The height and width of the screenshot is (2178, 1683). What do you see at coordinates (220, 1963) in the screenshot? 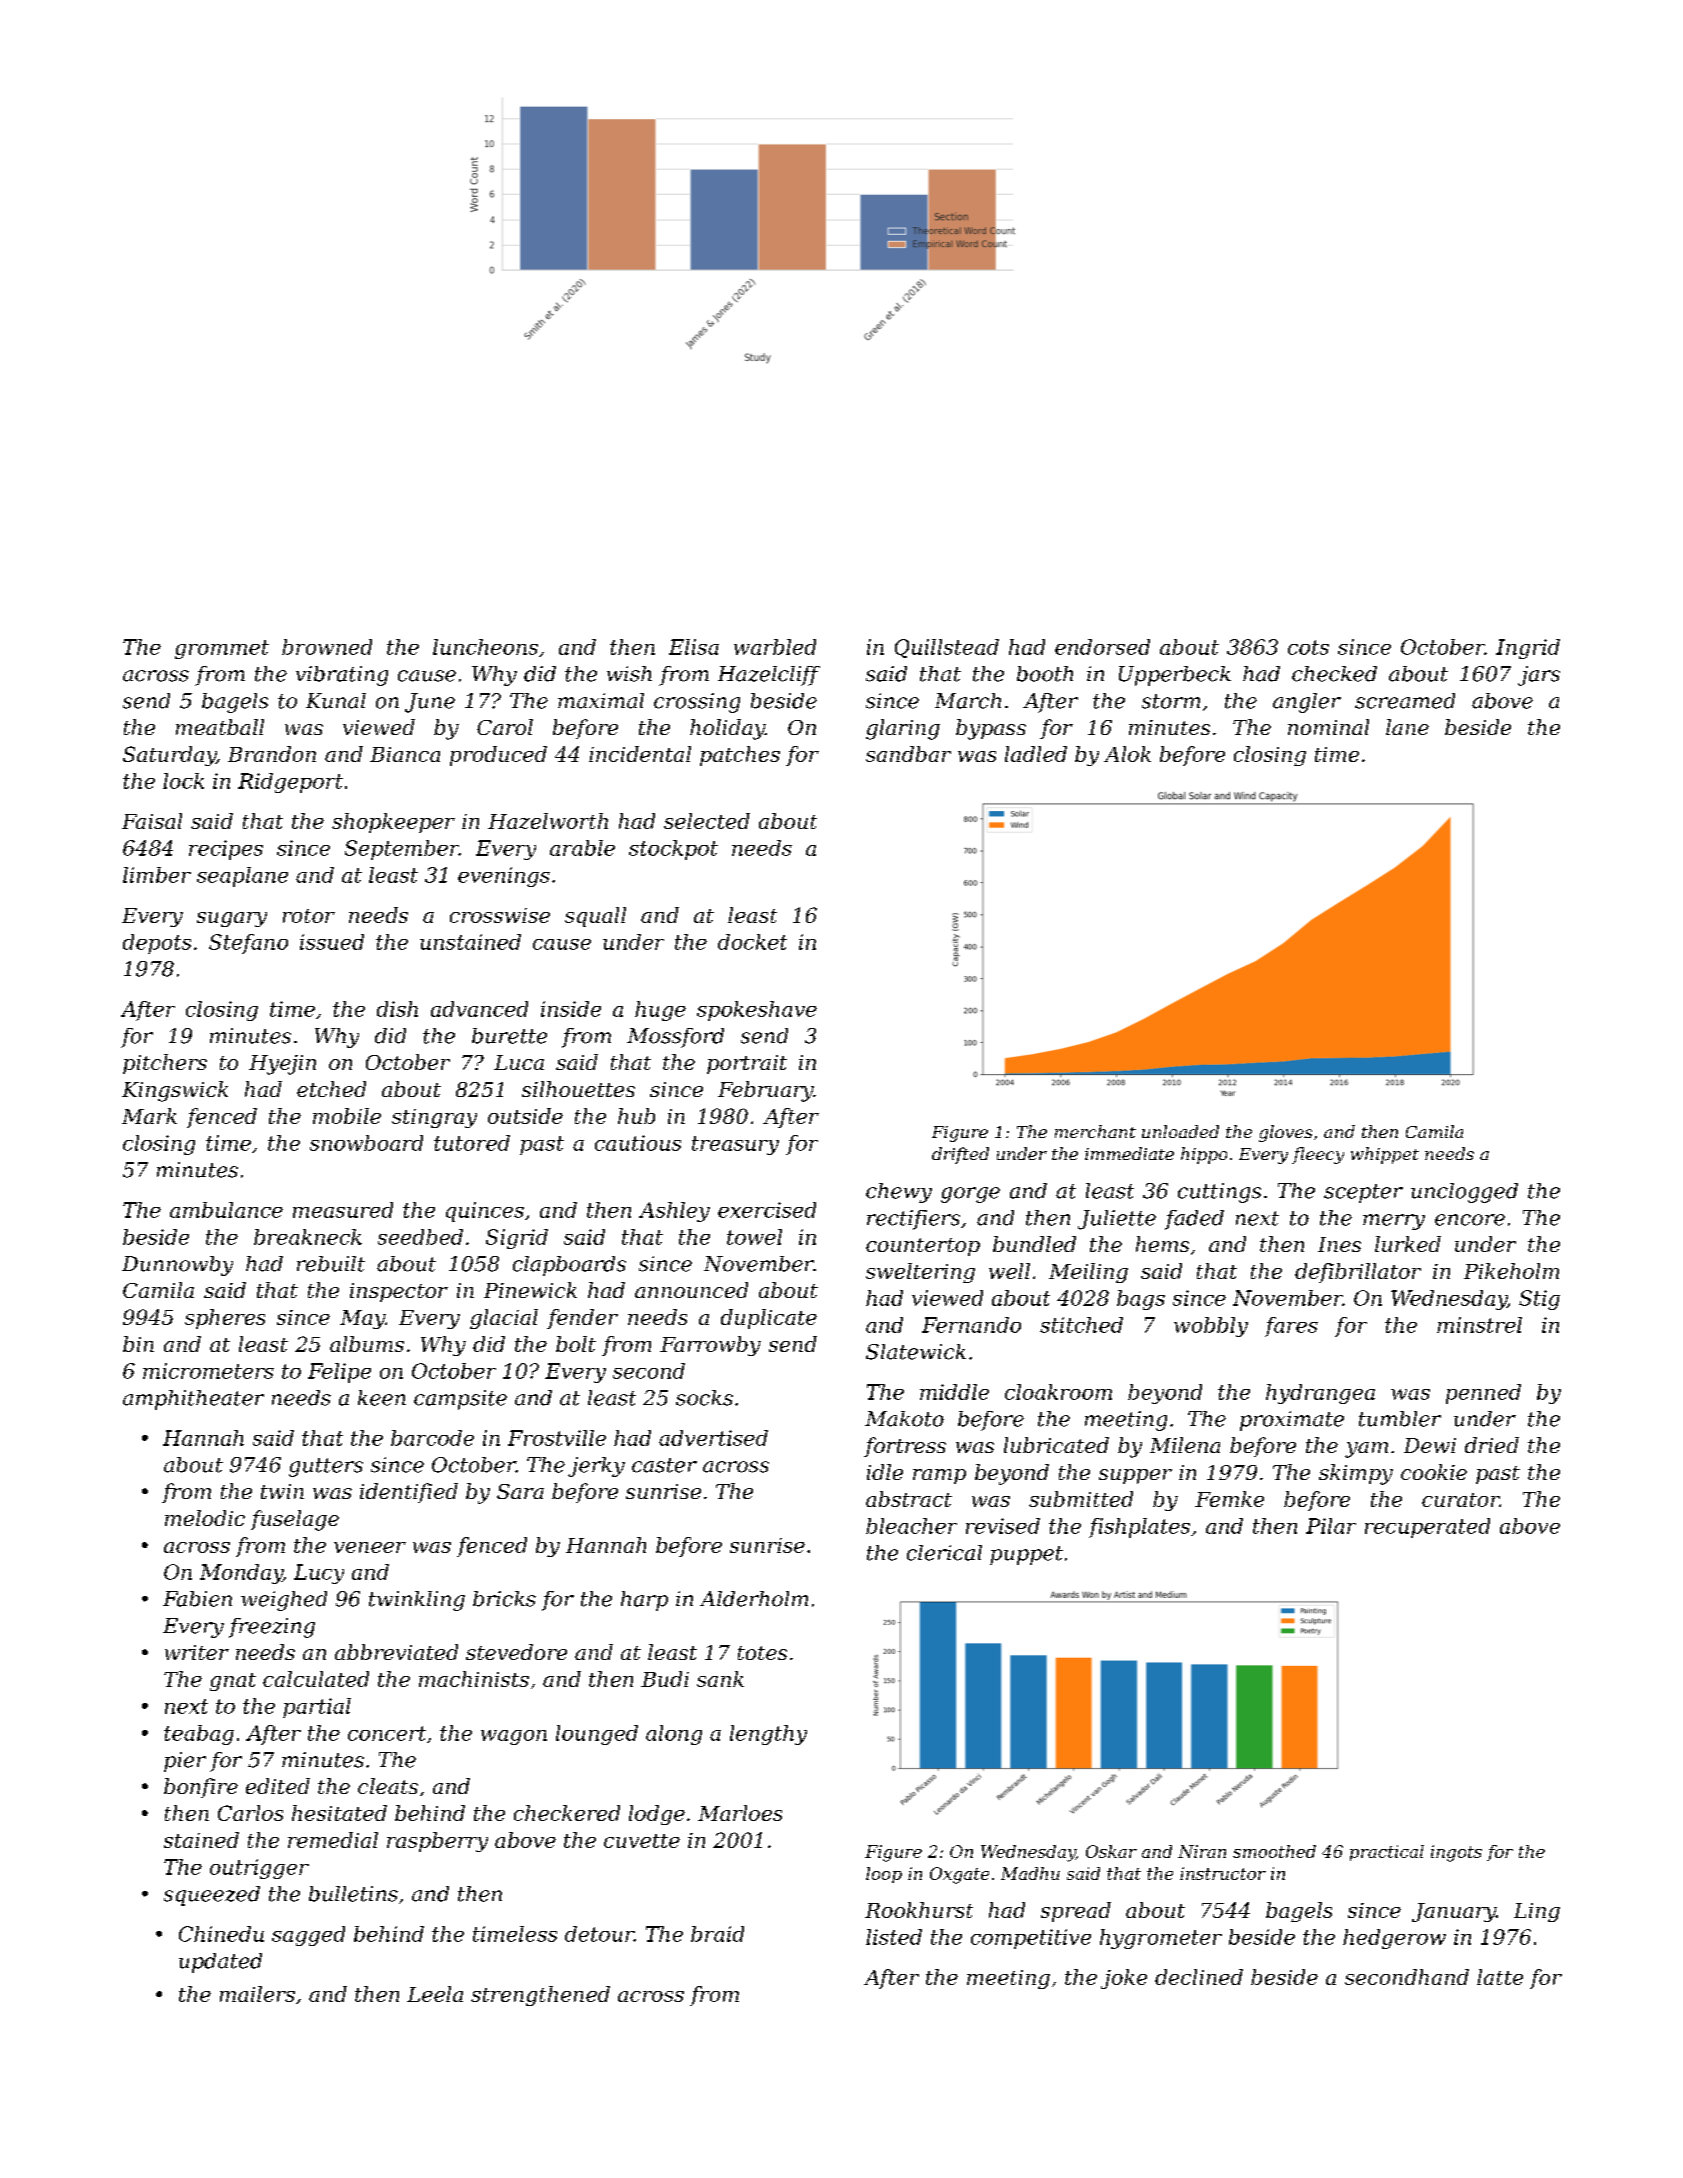
I see `updated` at bounding box center [220, 1963].
